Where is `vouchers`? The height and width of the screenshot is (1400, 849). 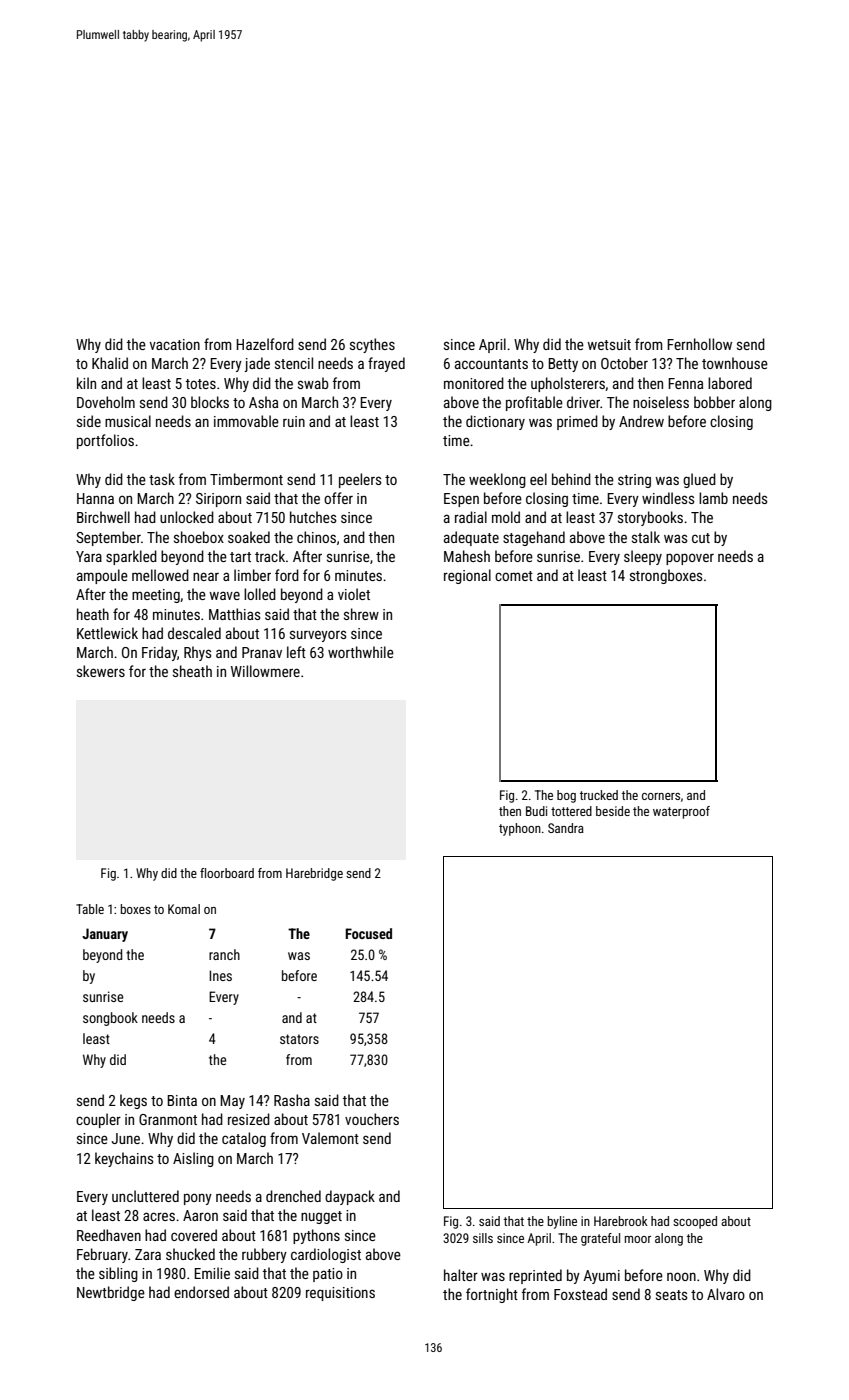 vouchers is located at coordinates (372, 1119).
